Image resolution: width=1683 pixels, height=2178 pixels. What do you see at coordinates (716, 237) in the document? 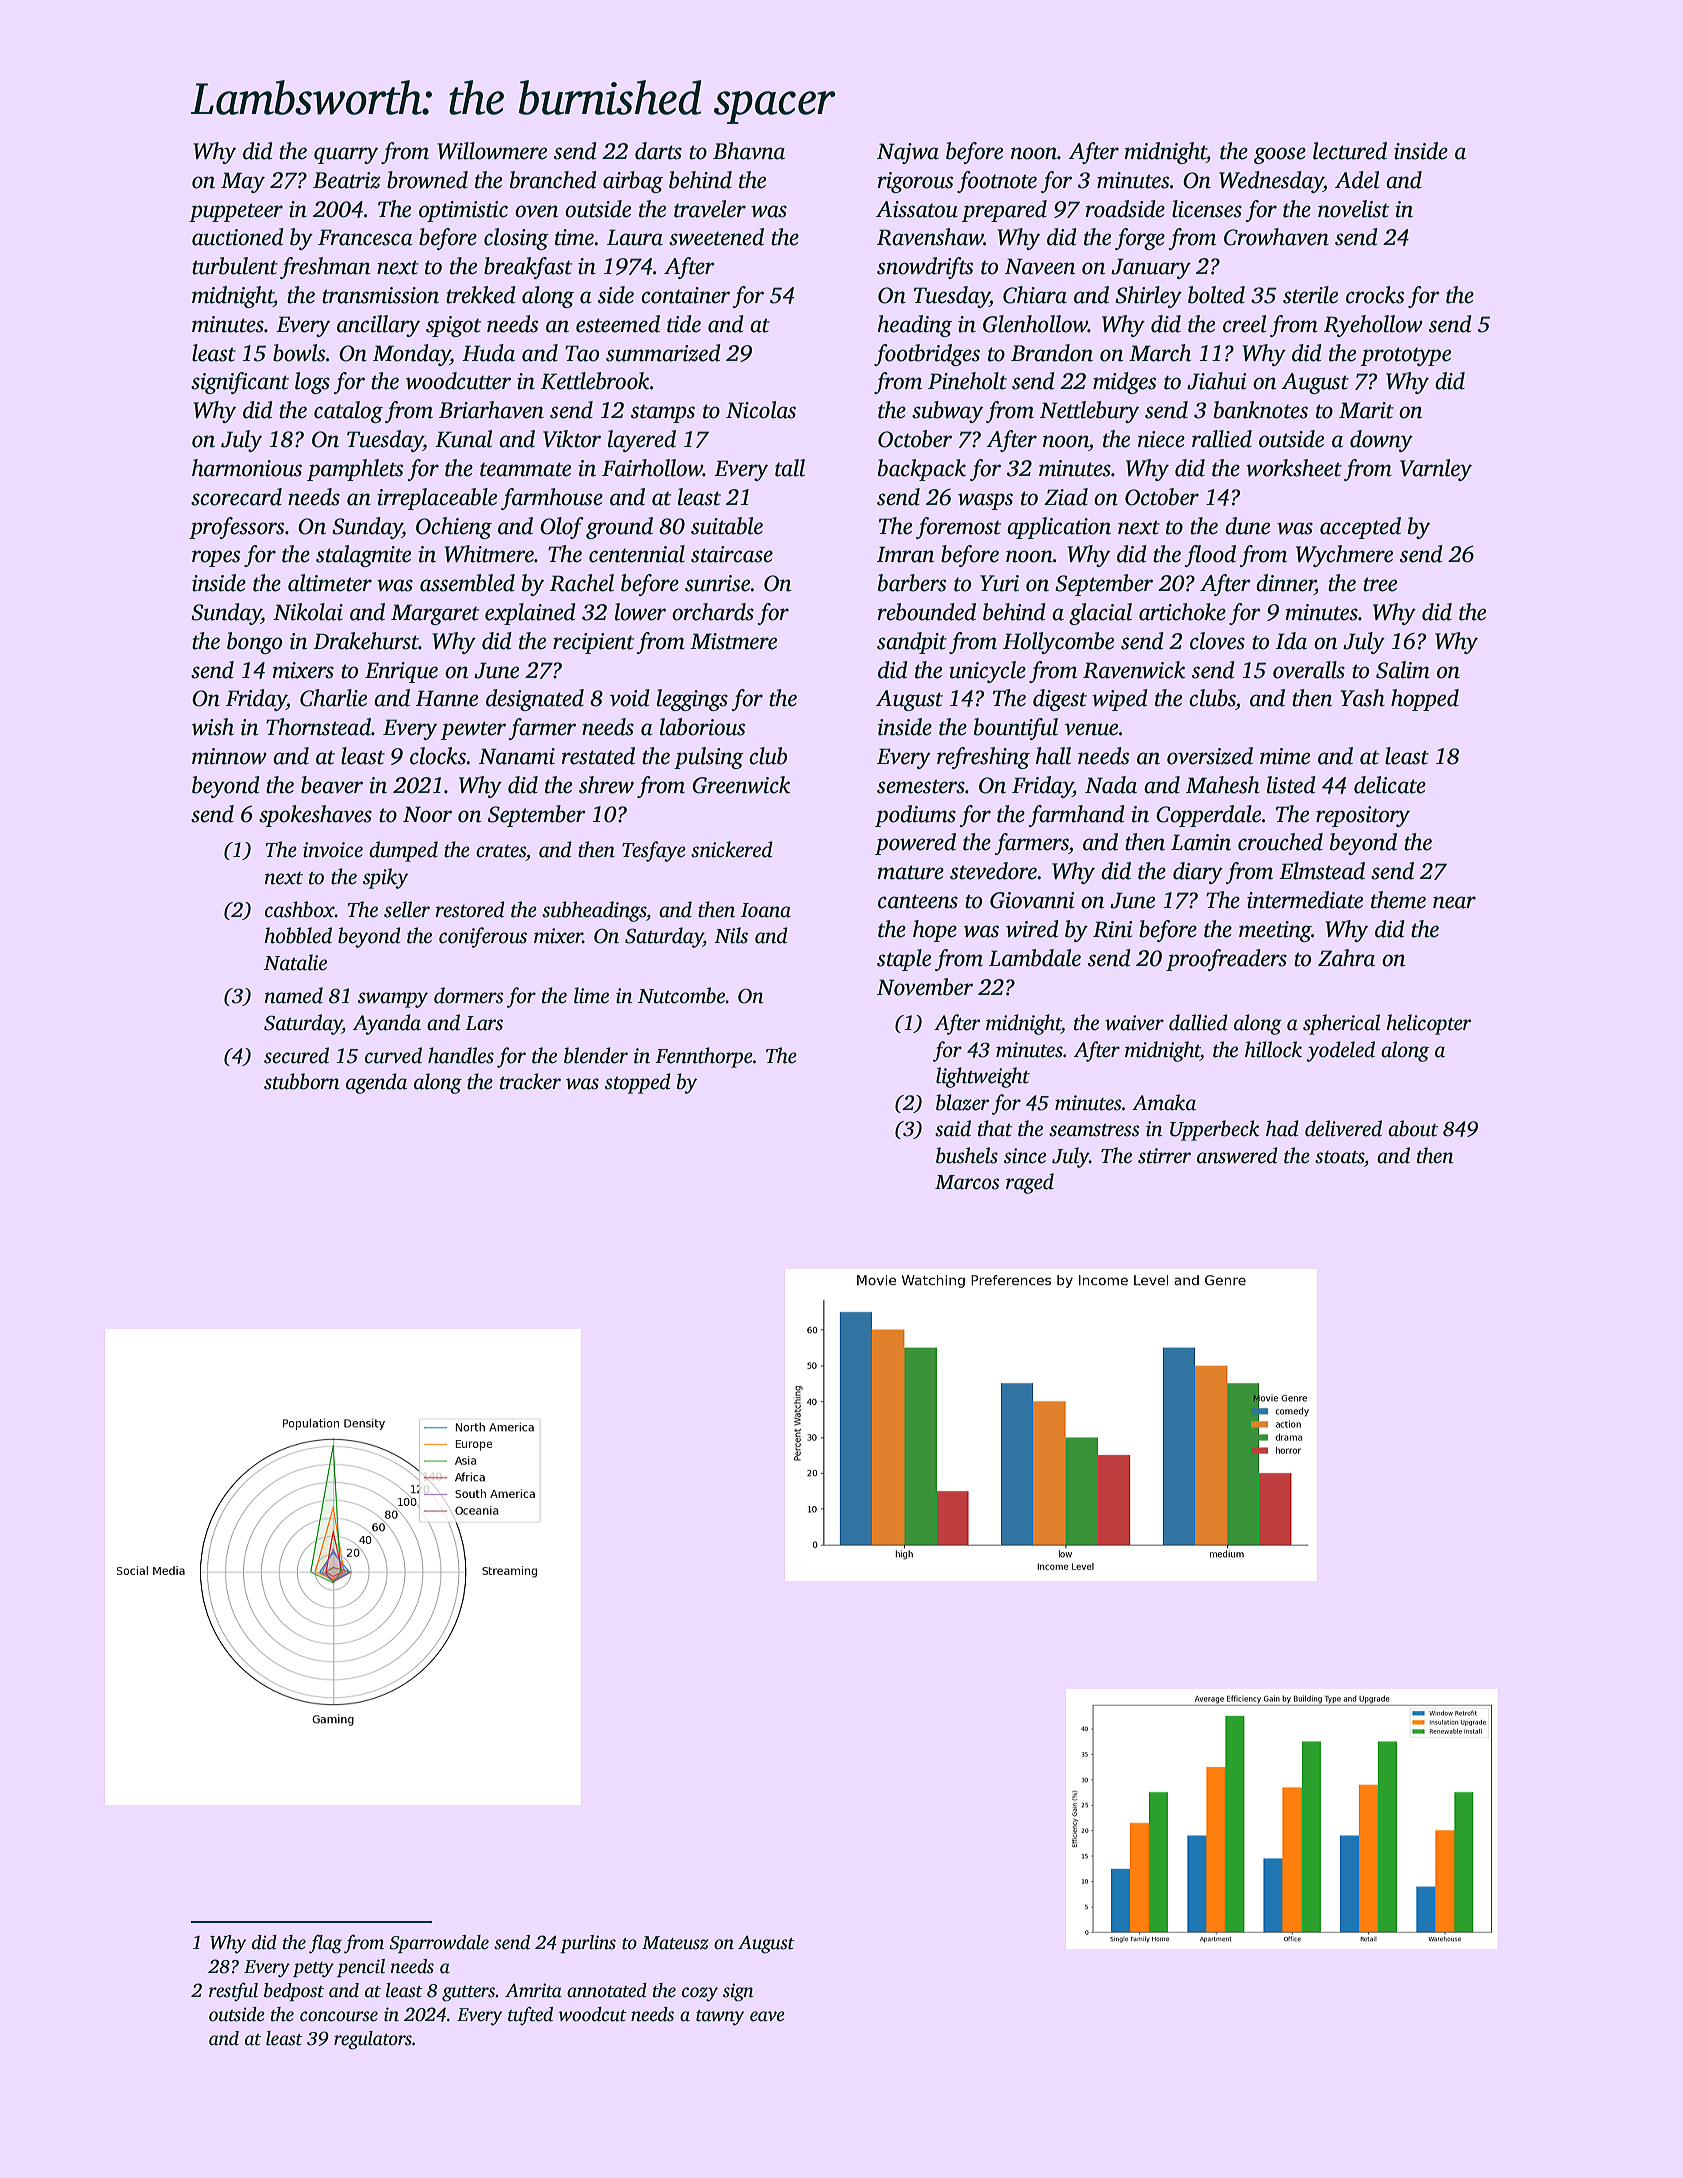
I see `sweetened` at bounding box center [716, 237].
